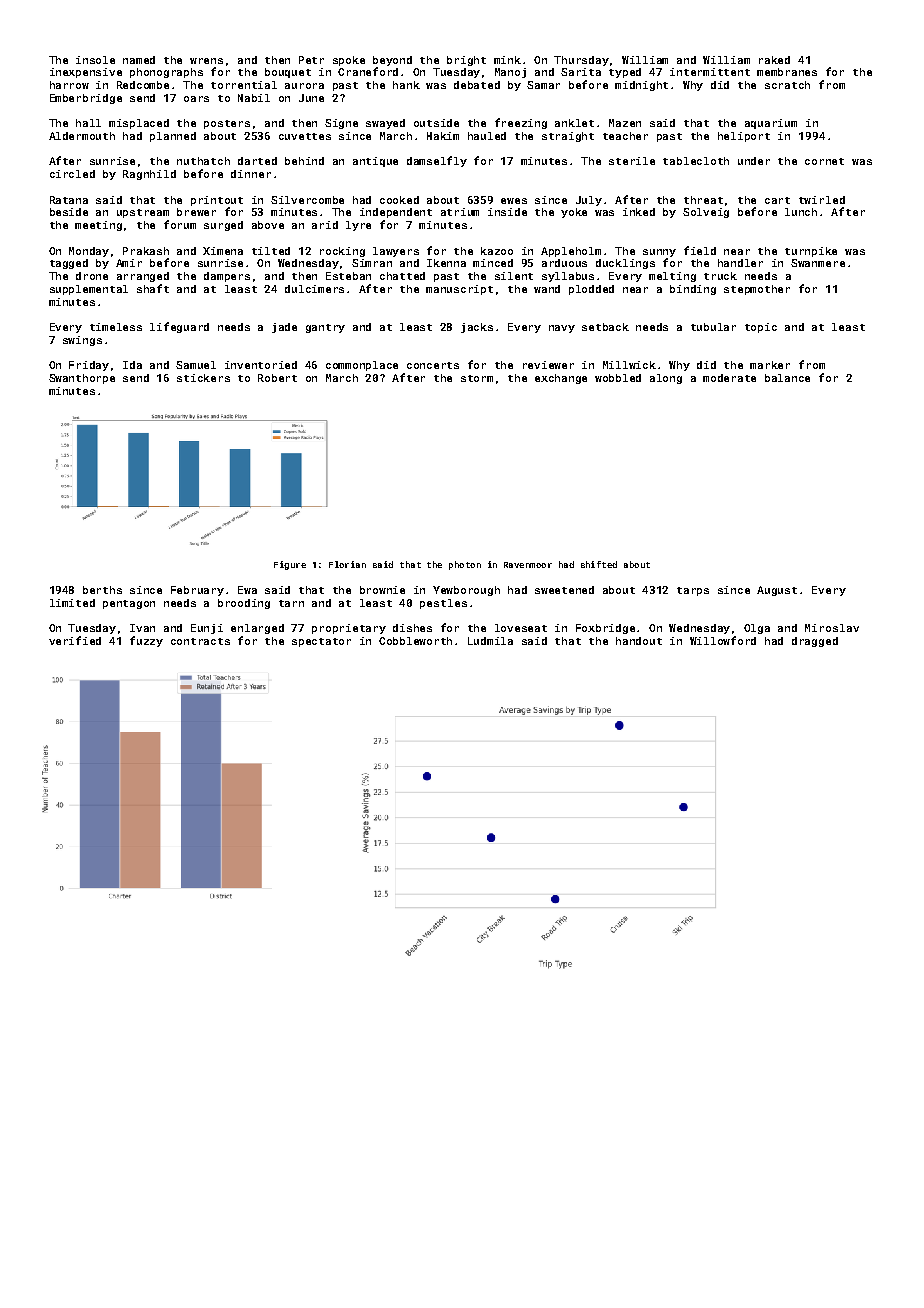  I want to click on navy, so click(562, 329).
